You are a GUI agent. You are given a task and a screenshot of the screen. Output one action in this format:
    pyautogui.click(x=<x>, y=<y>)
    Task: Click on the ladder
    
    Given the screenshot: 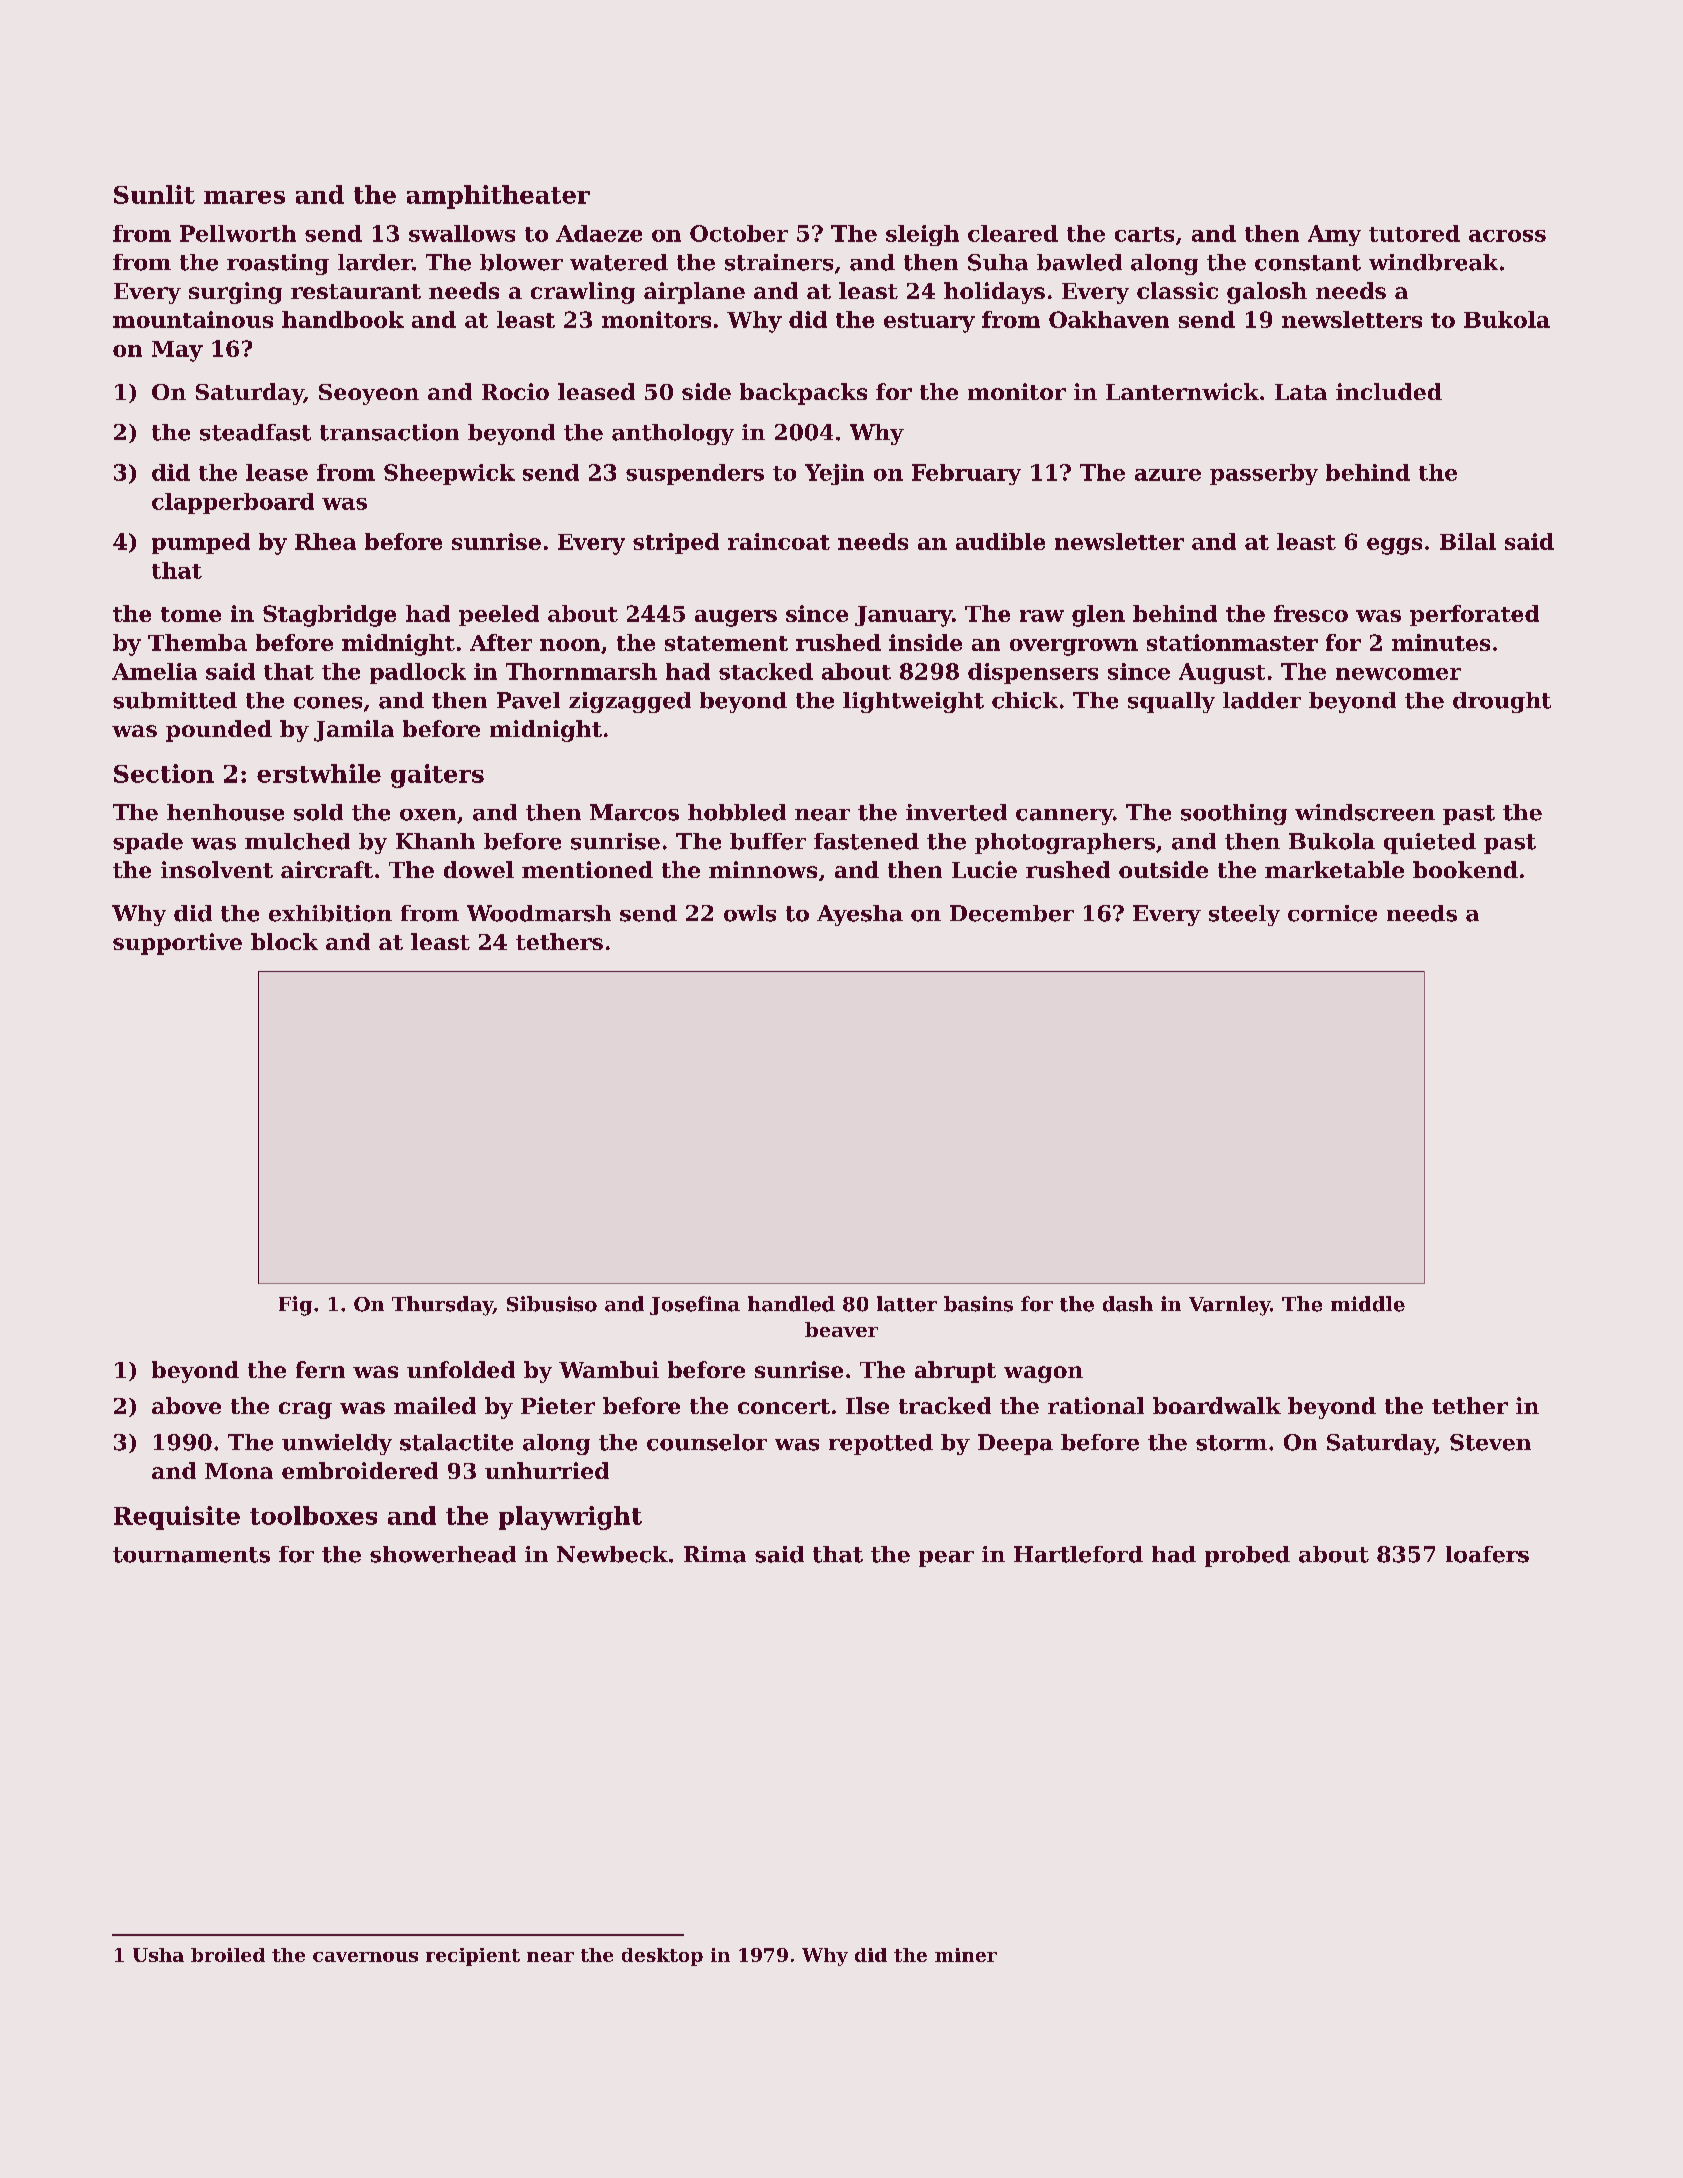 What is the action you would take?
    pyautogui.click(x=1262, y=700)
